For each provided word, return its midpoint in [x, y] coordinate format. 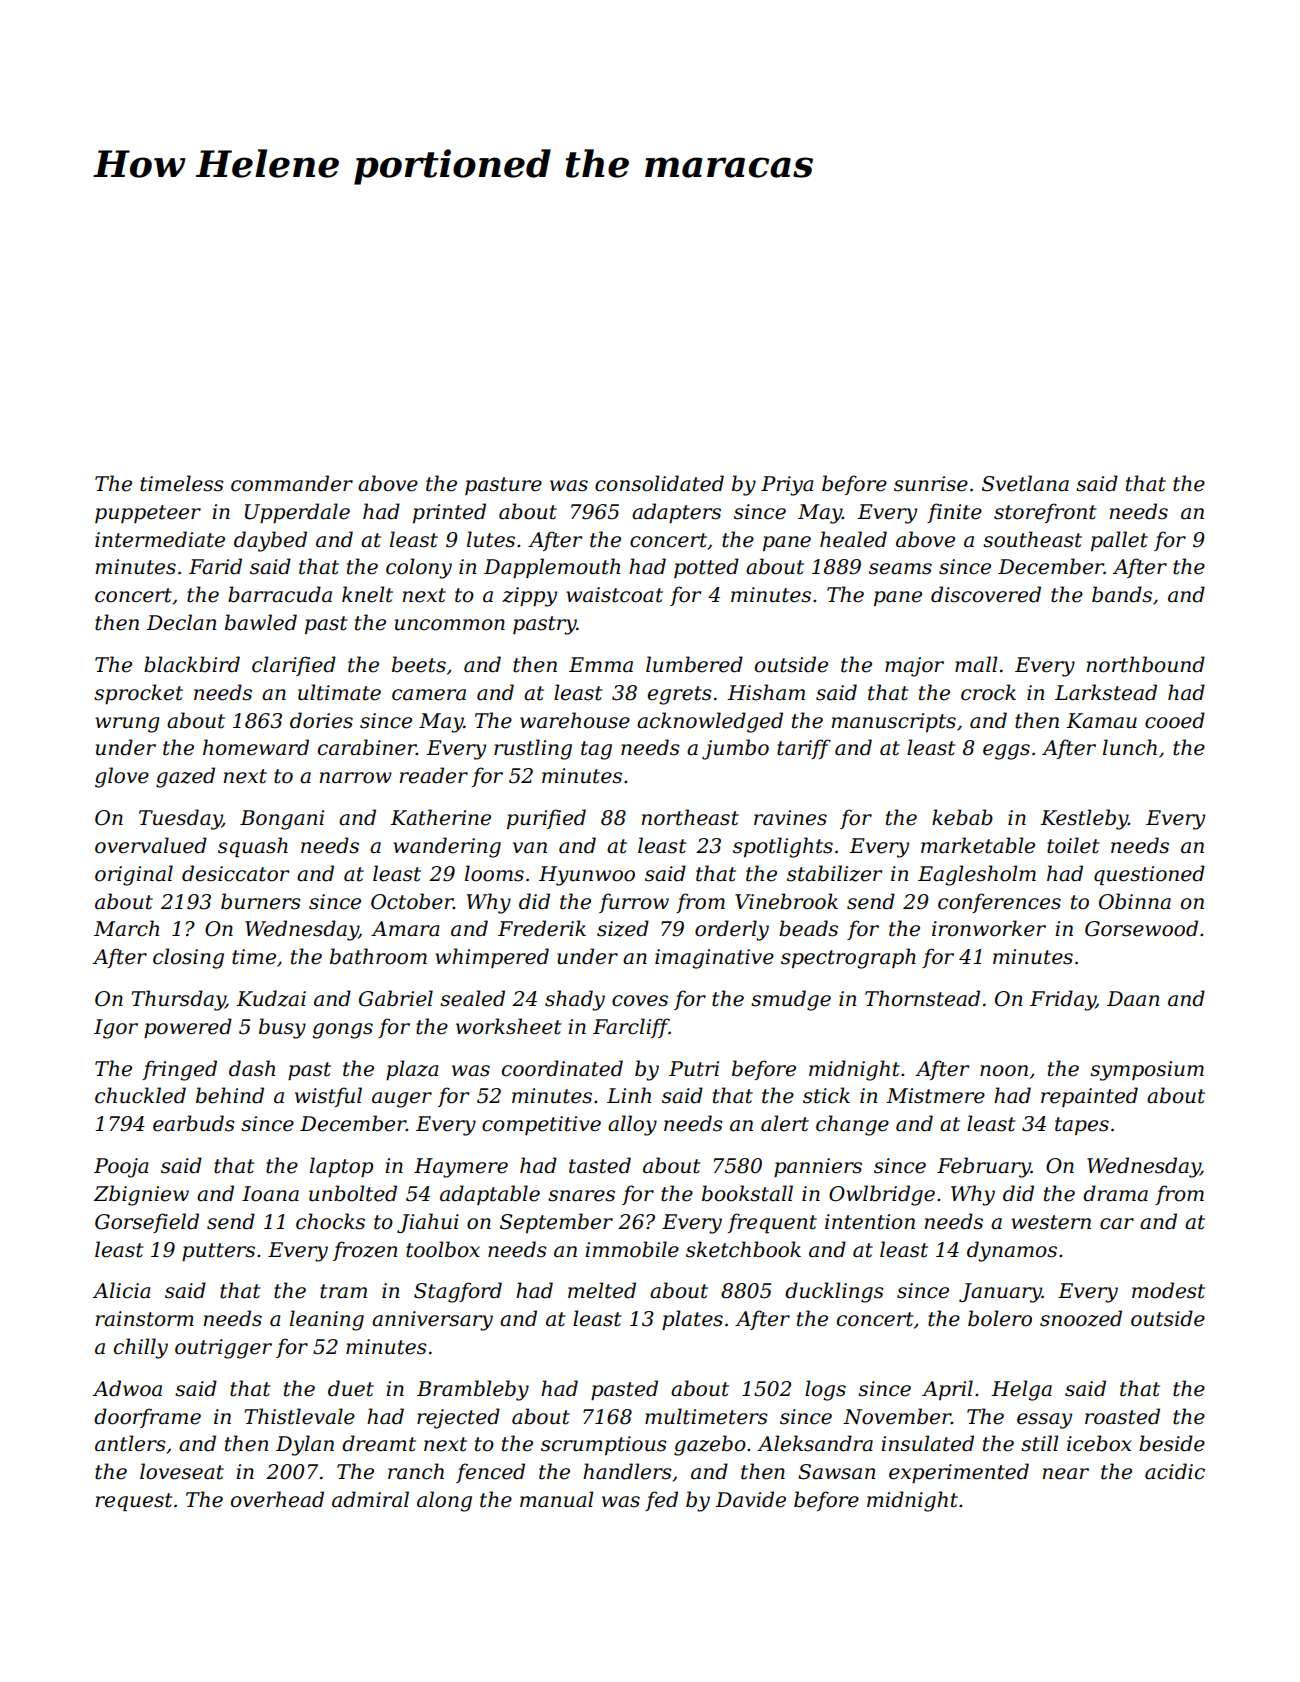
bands [1122, 594]
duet [351, 1388]
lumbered [694, 664]
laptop [341, 1167]
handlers [627, 1471]
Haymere [461, 1168]
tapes [1082, 1126]
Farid [215, 566]
